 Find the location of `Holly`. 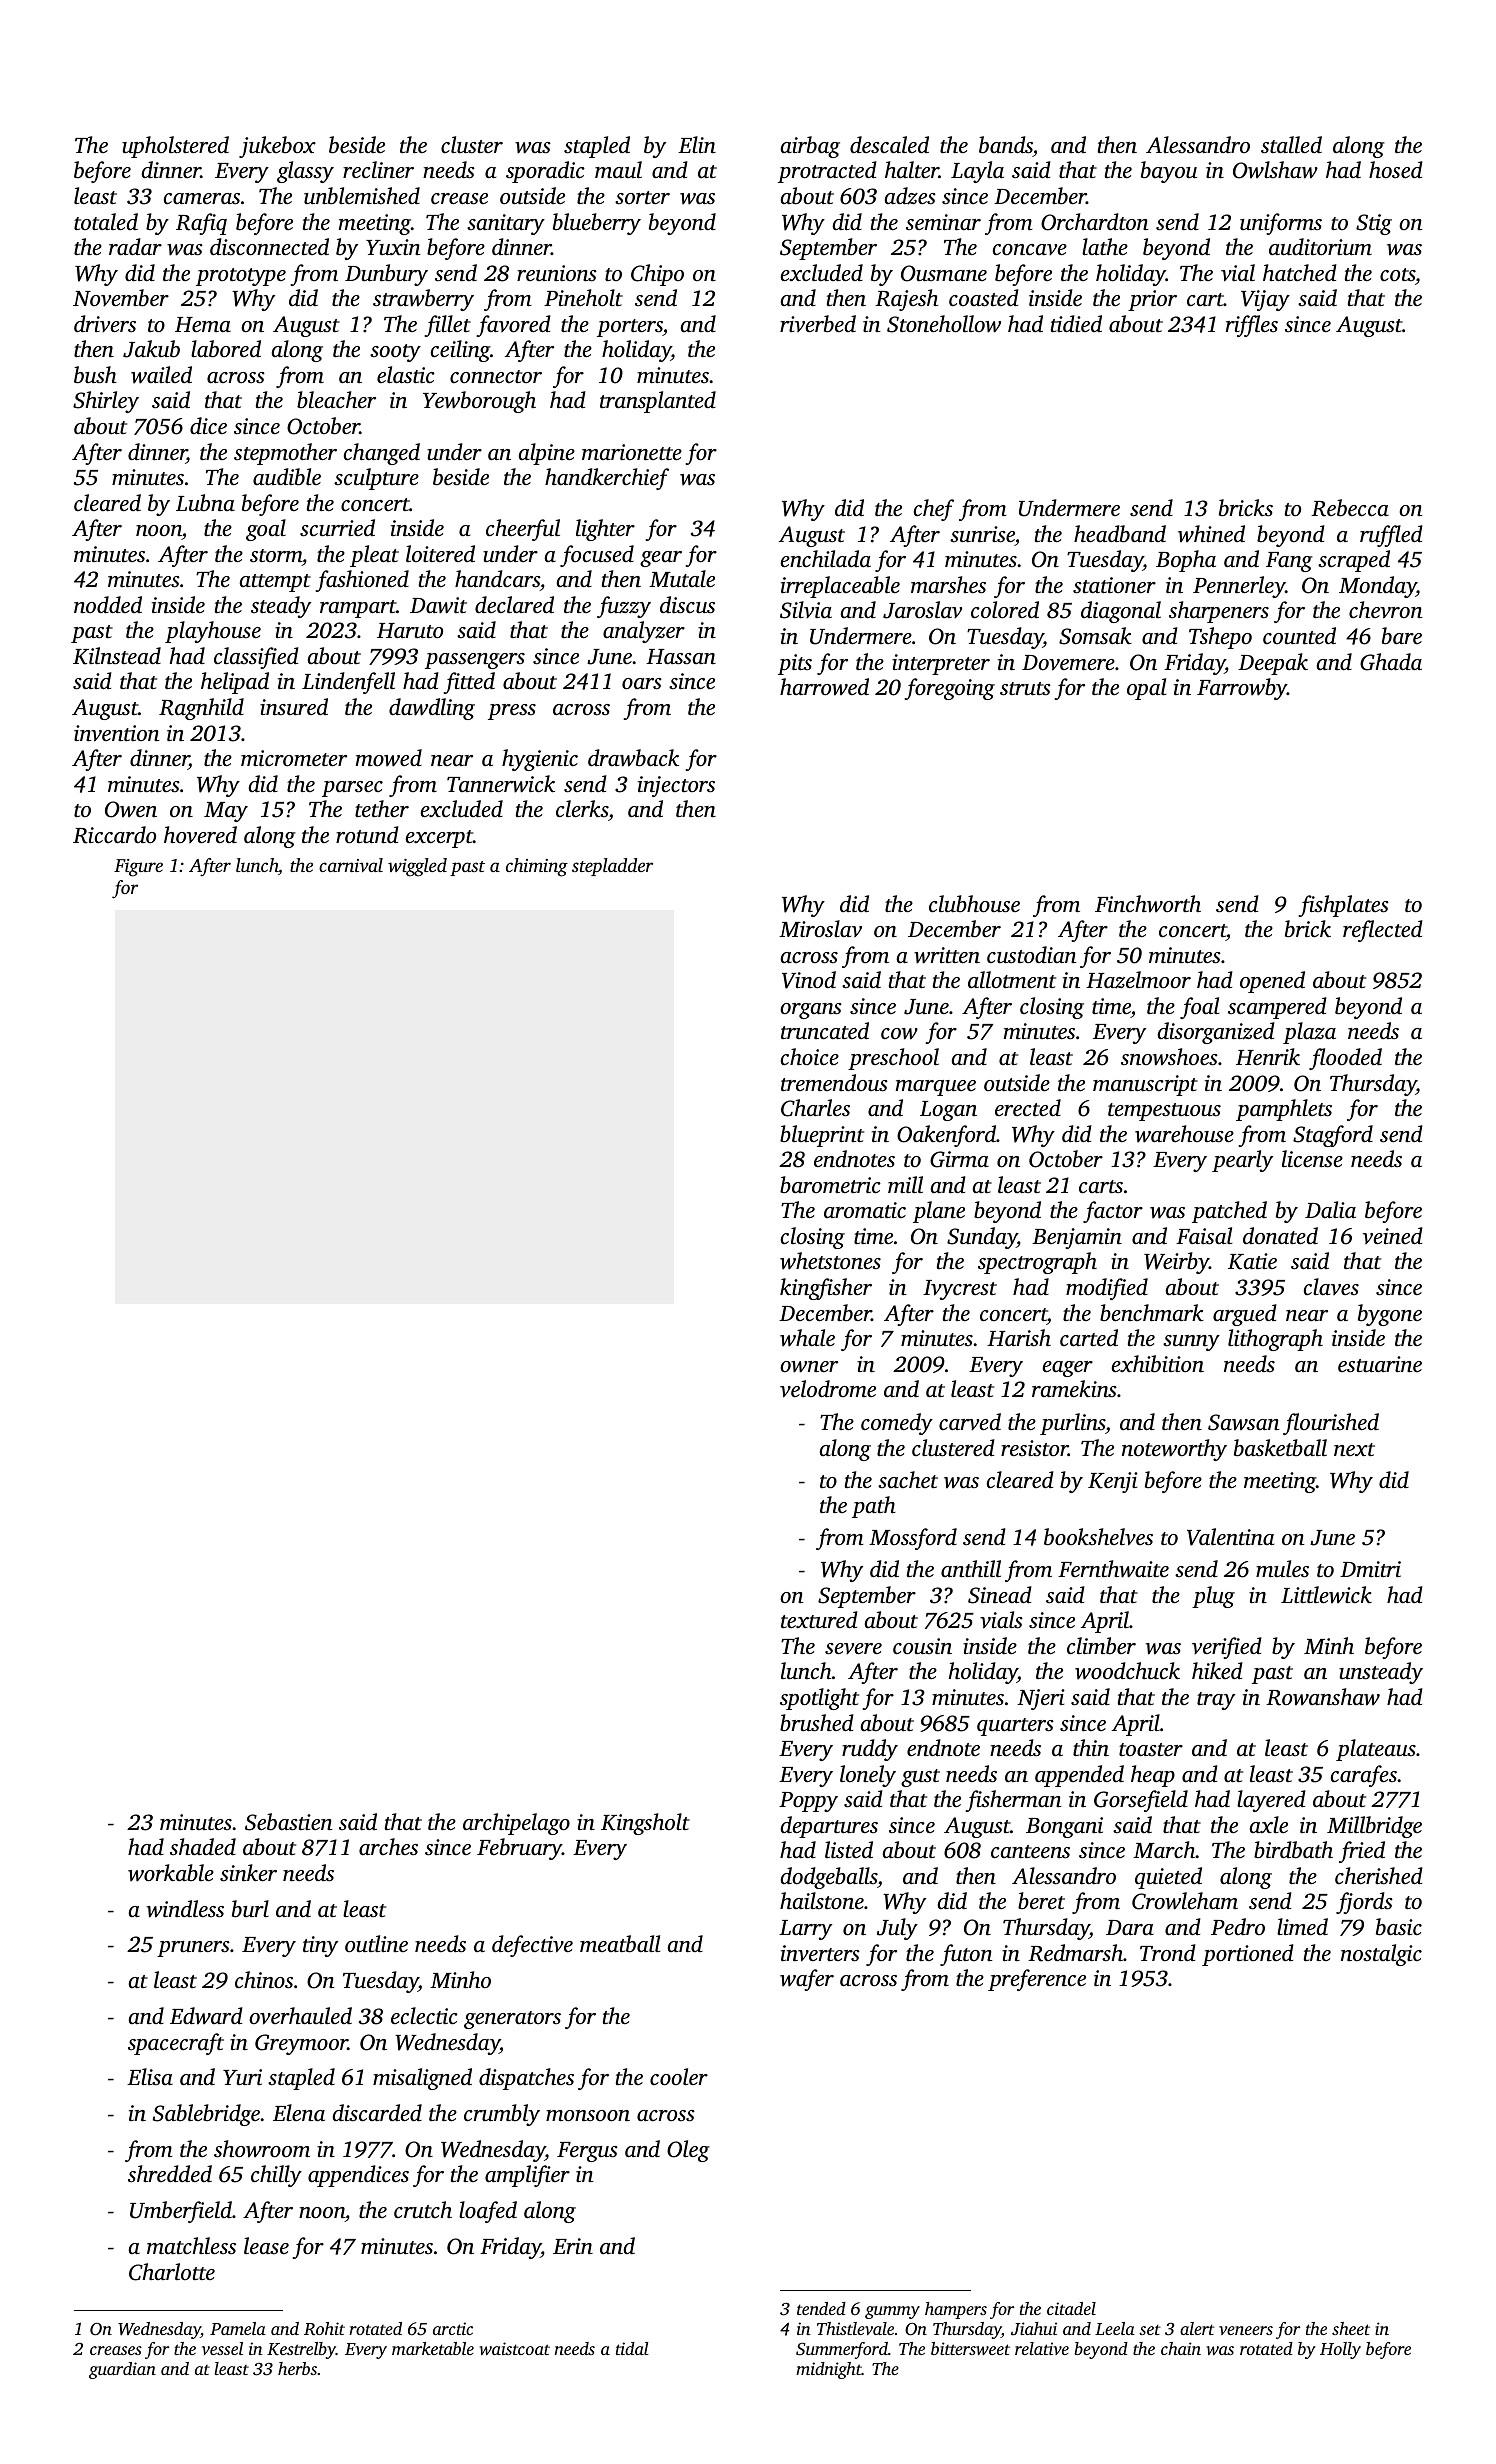

Holly is located at coordinates (1340, 2350).
